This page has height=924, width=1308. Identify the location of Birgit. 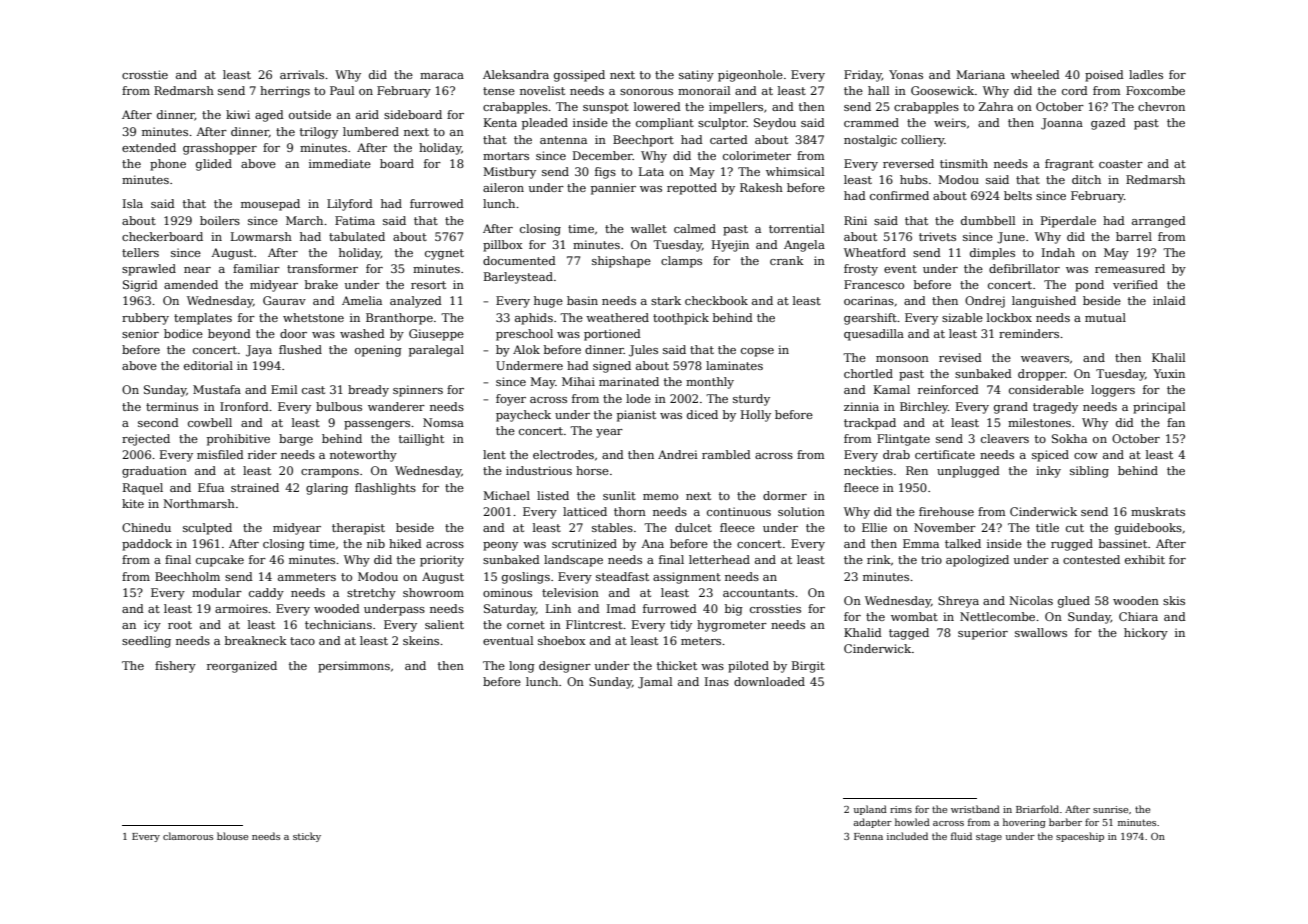
(808, 667).
